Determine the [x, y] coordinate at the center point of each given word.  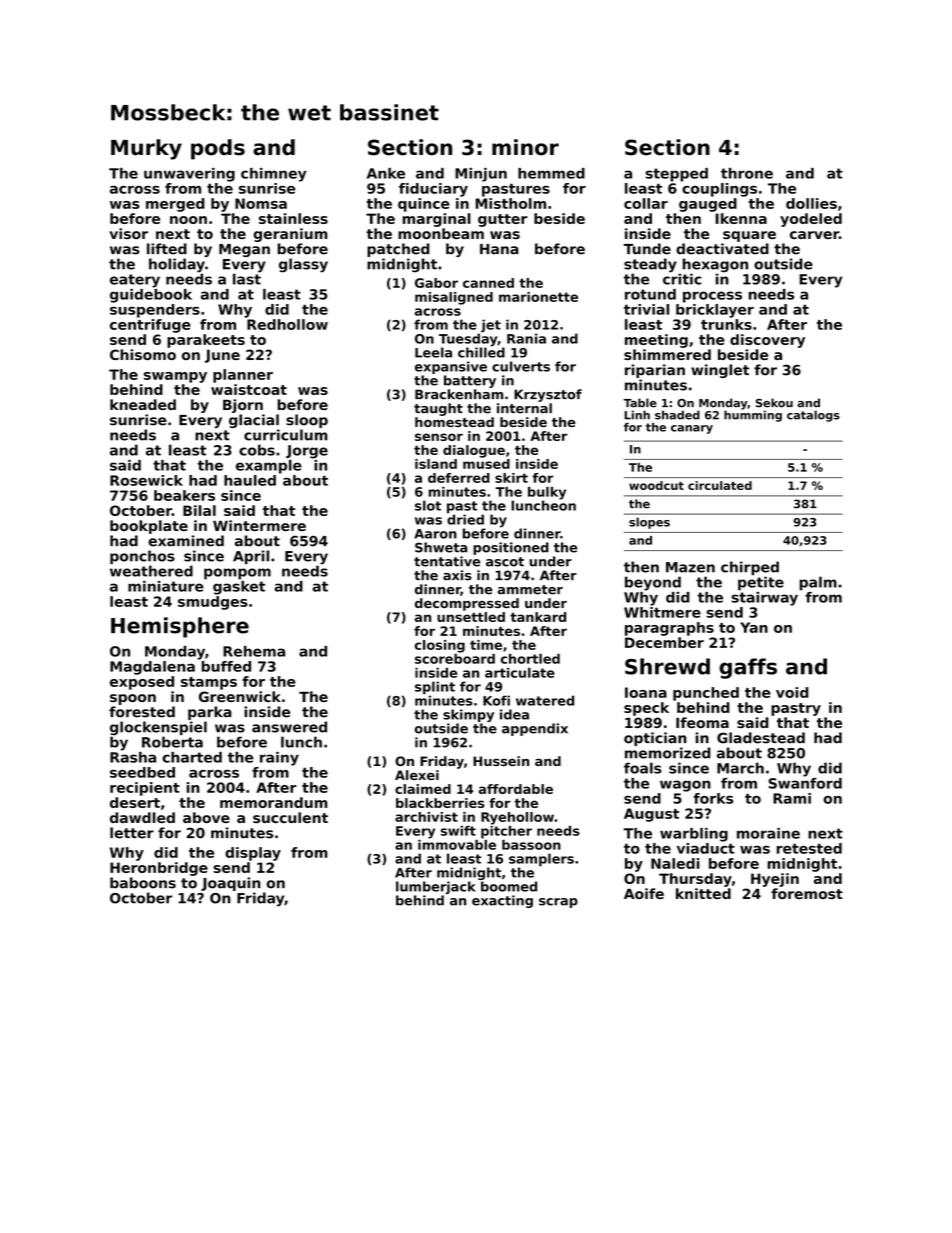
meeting [656, 341]
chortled [530, 659]
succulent [290, 817]
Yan [754, 627]
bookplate [149, 527]
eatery [135, 281]
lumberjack [435, 887]
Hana [499, 249]
